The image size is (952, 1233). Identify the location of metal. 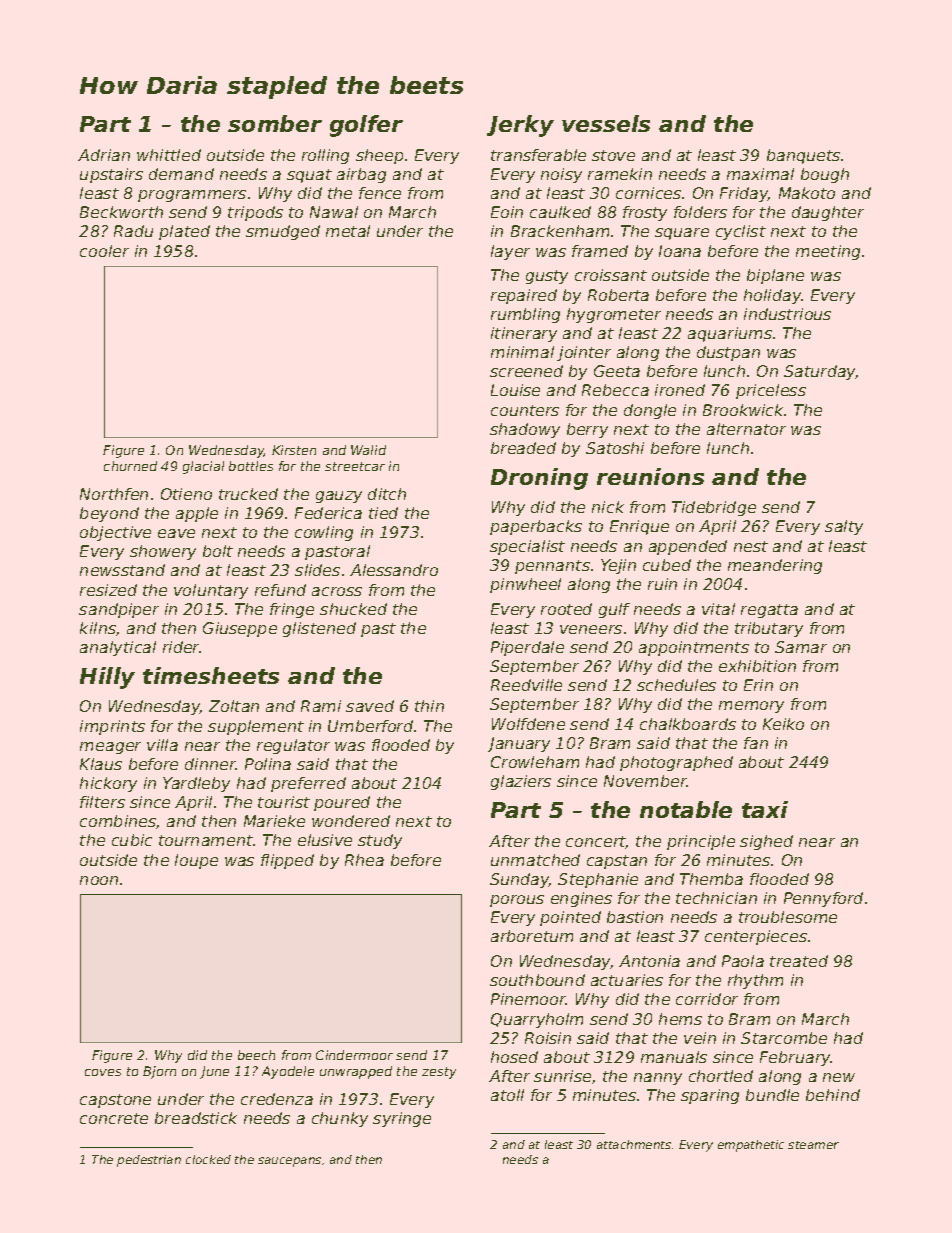
(348, 231).
